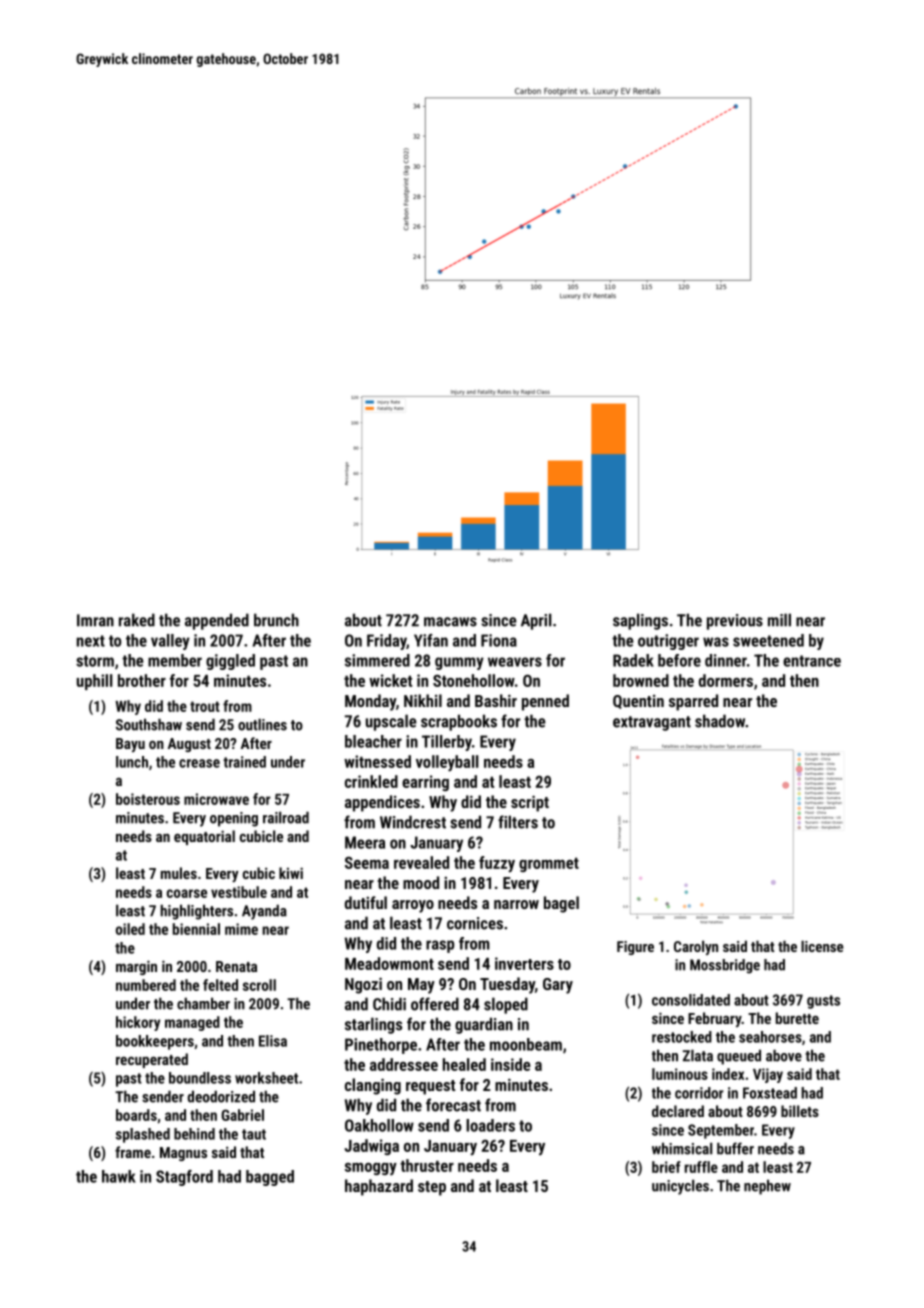  Describe the element at coordinates (241, 929) in the page. I see `mime` at that location.
